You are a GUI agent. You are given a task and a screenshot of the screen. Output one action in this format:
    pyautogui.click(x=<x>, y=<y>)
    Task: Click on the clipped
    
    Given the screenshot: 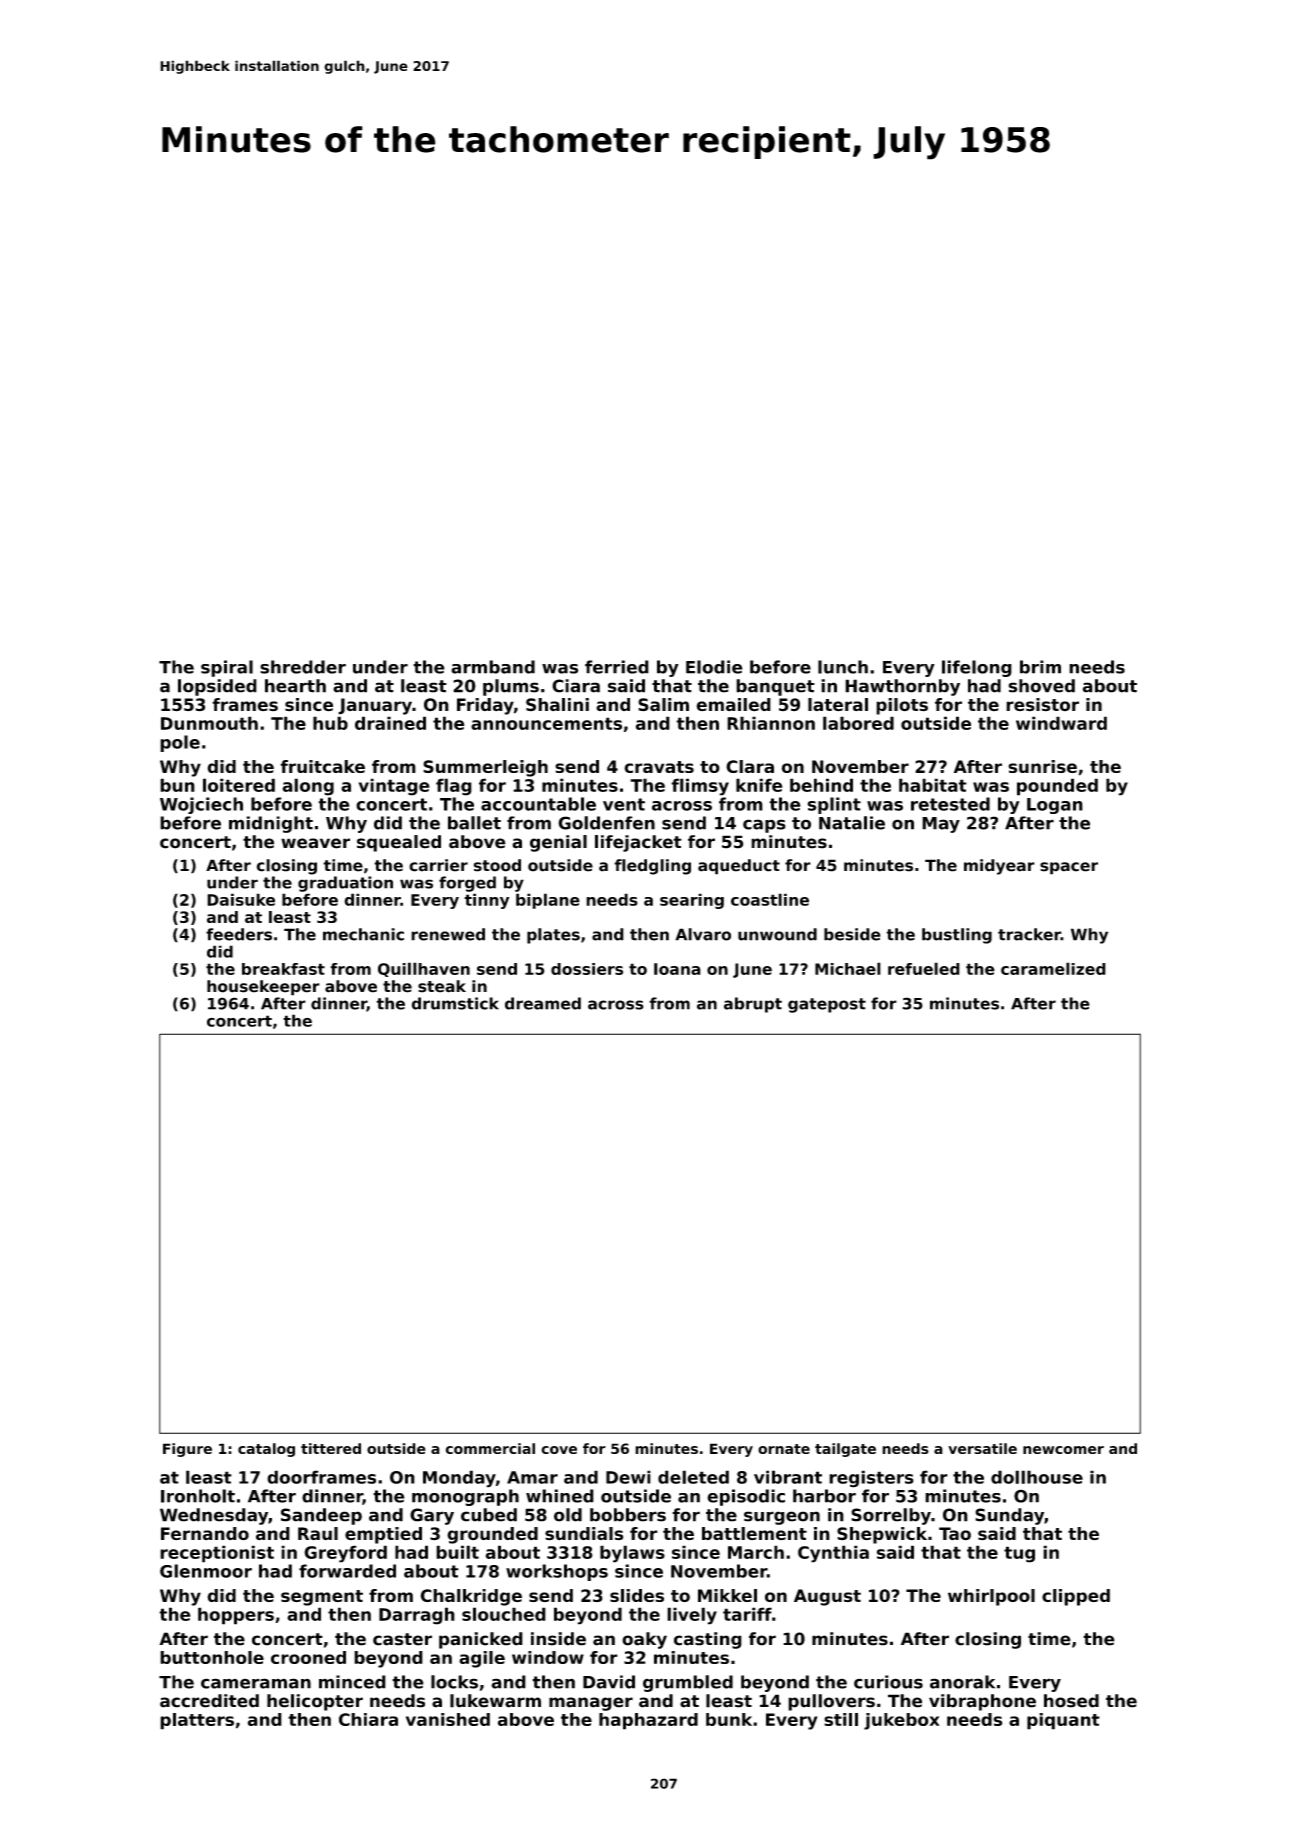 What is the action you would take?
    pyautogui.click(x=1076, y=1597)
